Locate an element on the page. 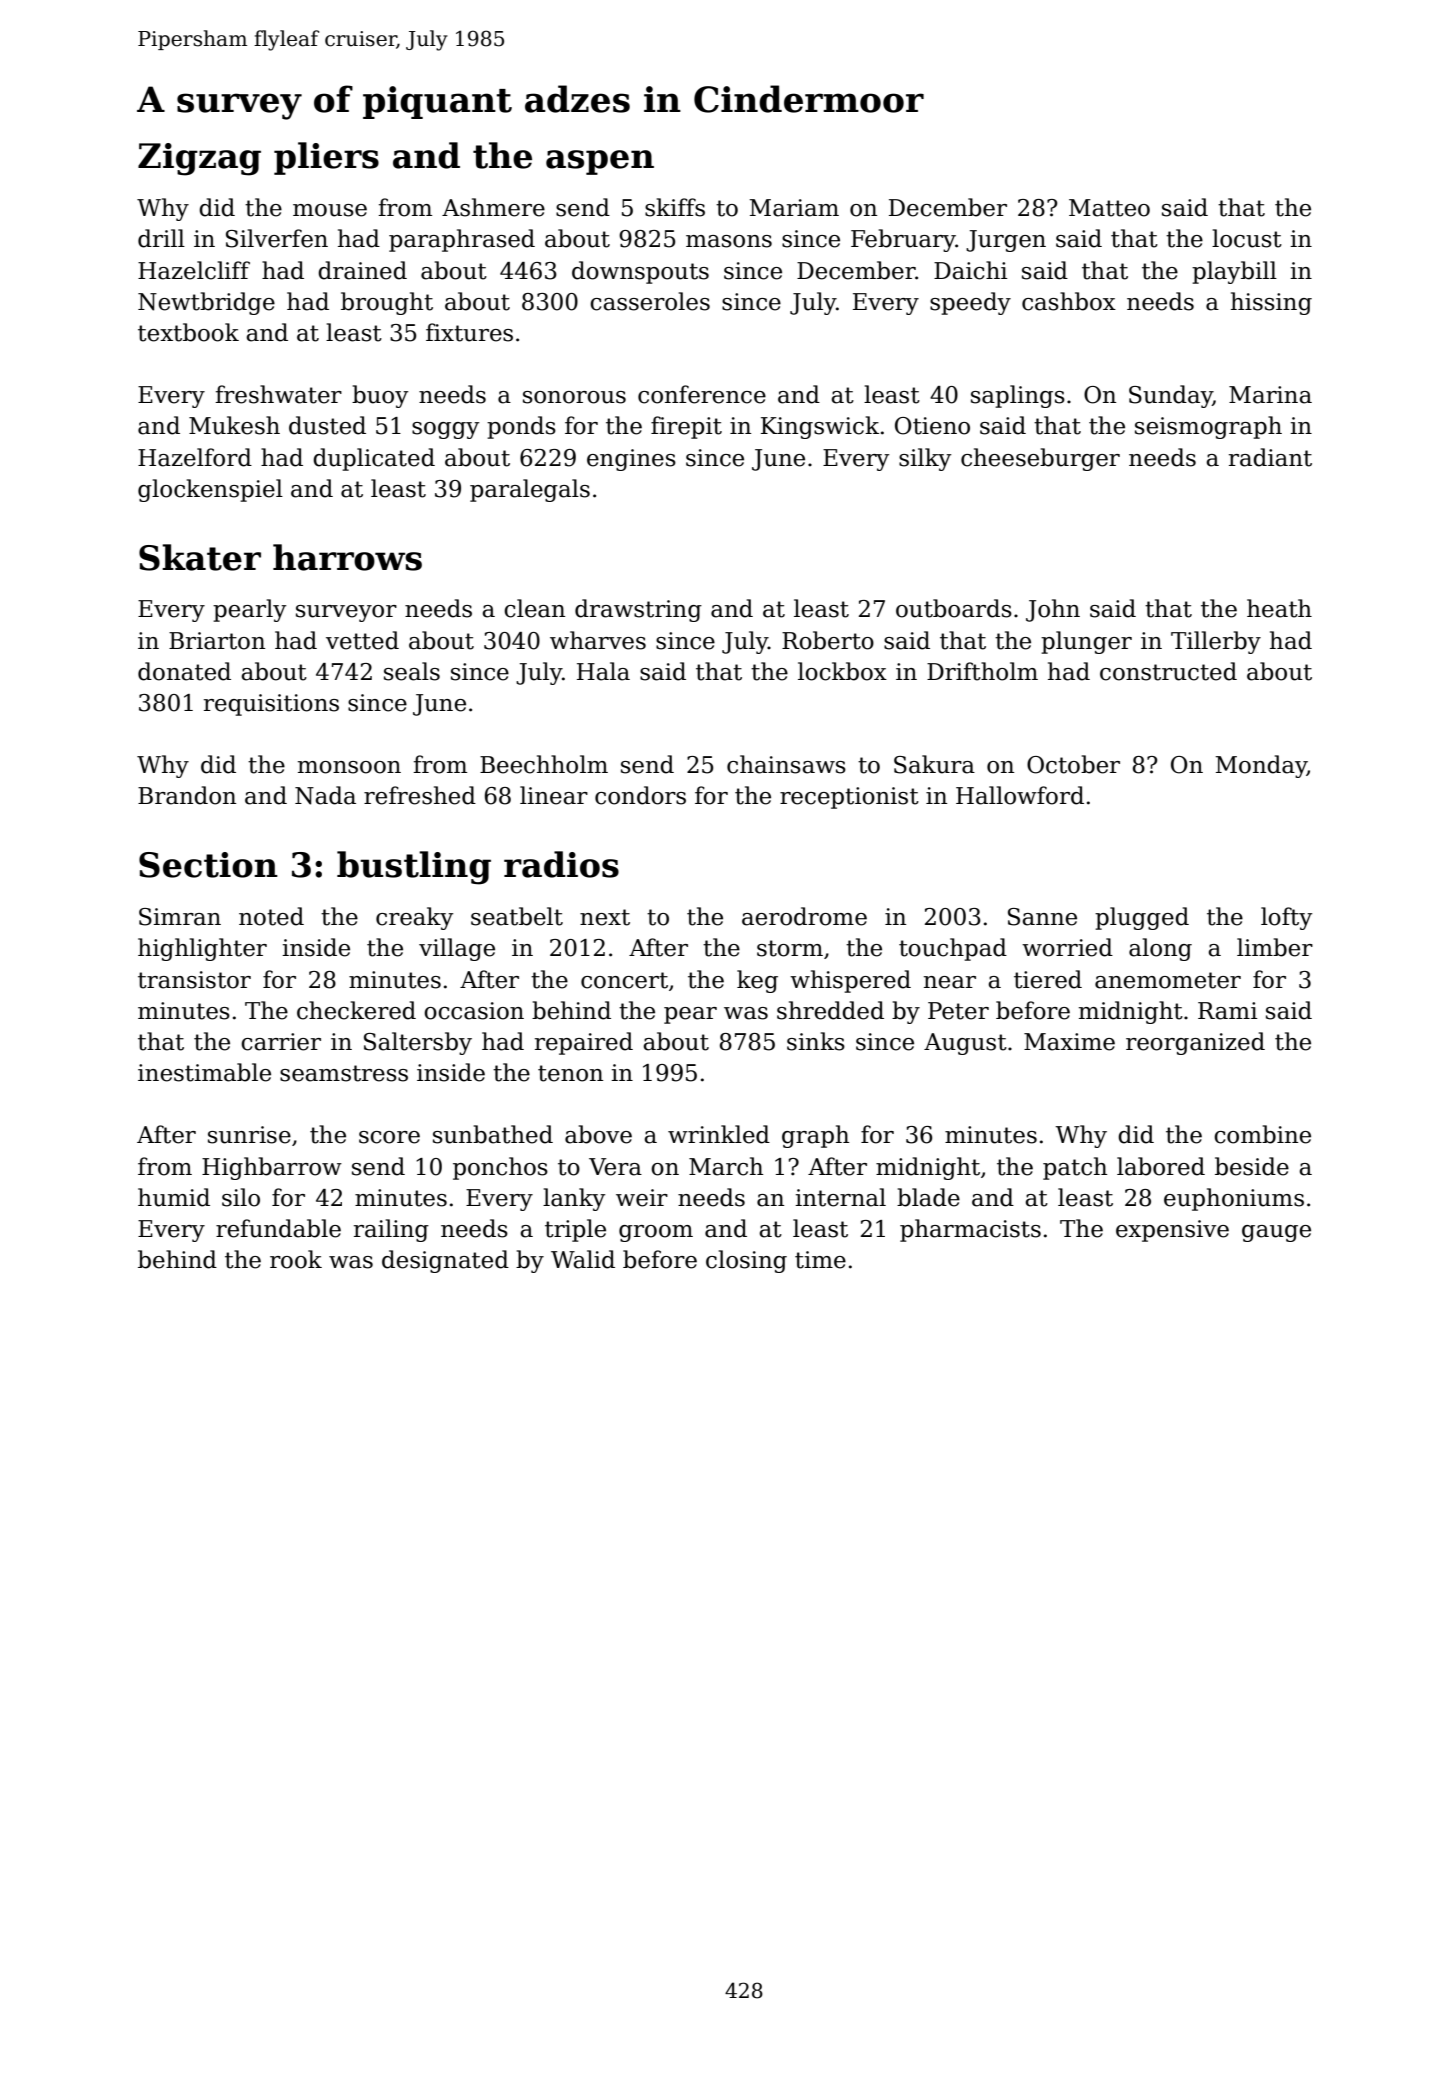 This image has height=2100, width=1450. downspouts is located at coordinates (640, 272).
